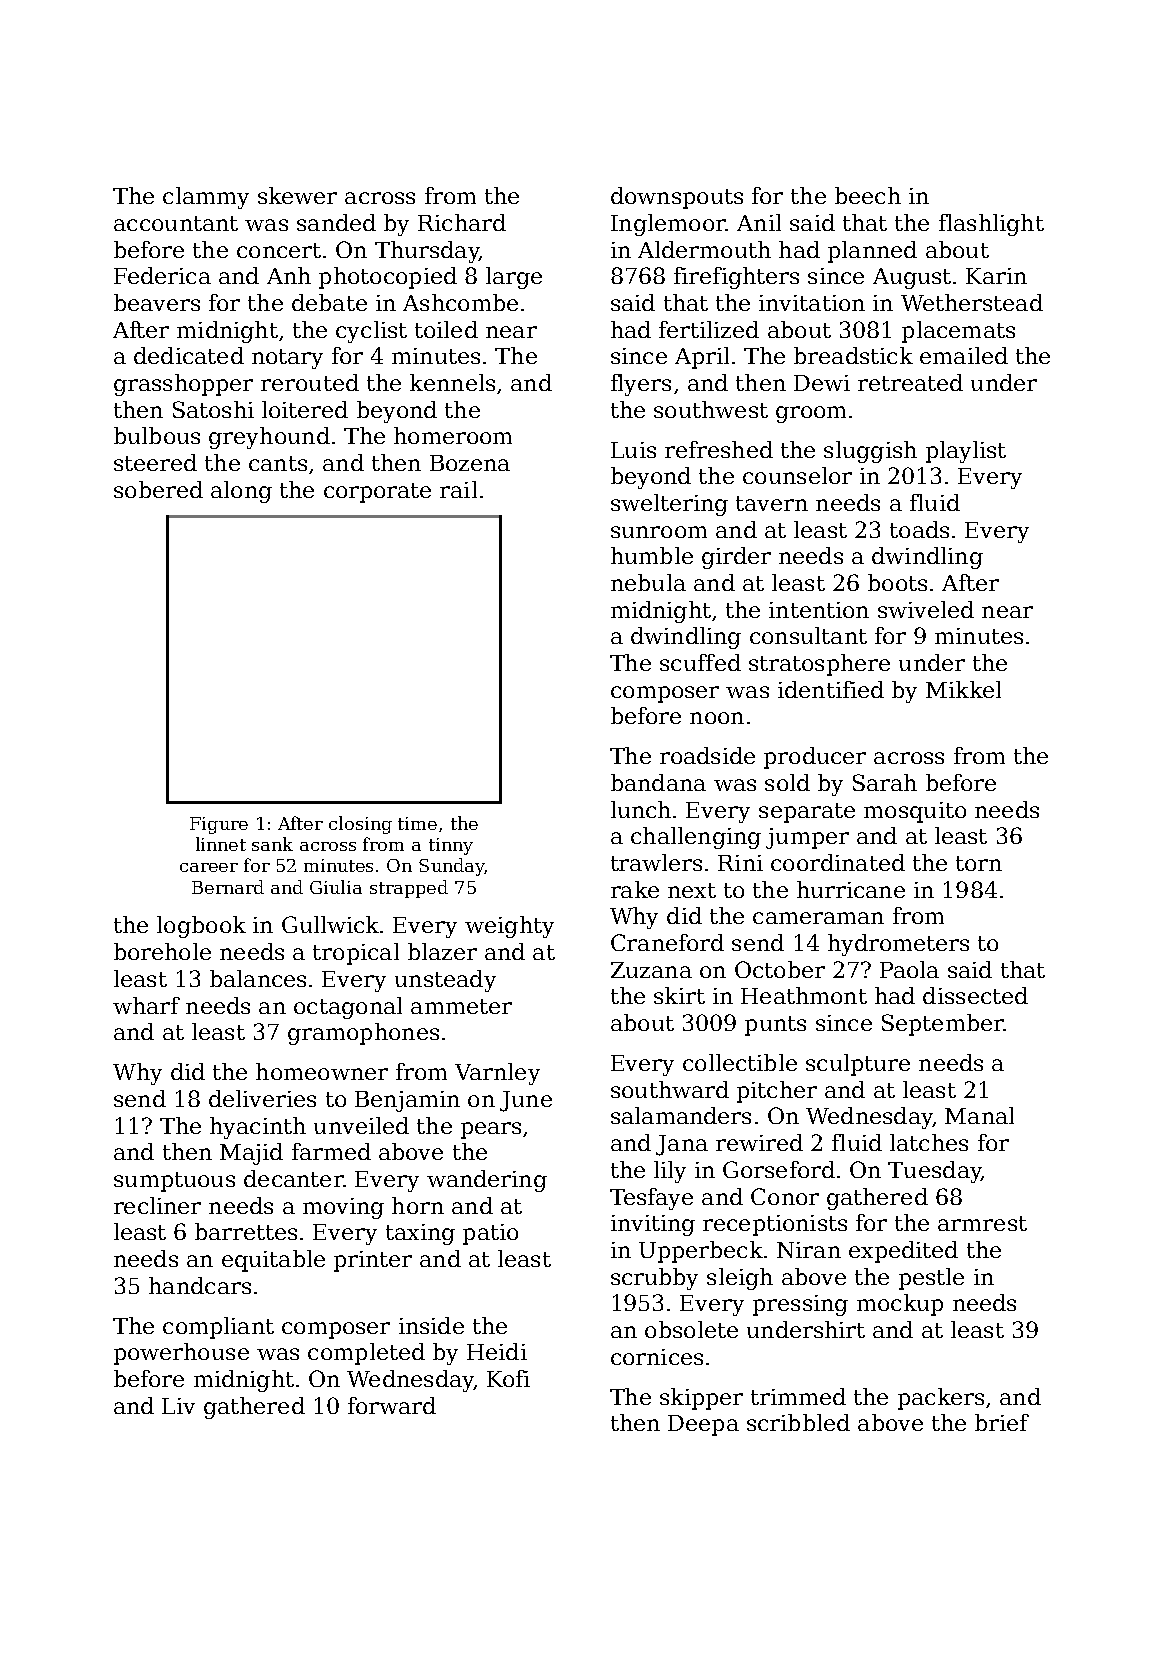 The height and width of the screenshot is (1654, 1165). Describe the element at coordinates (206, 198) in the screenshot. I see `clammy` at that location.
